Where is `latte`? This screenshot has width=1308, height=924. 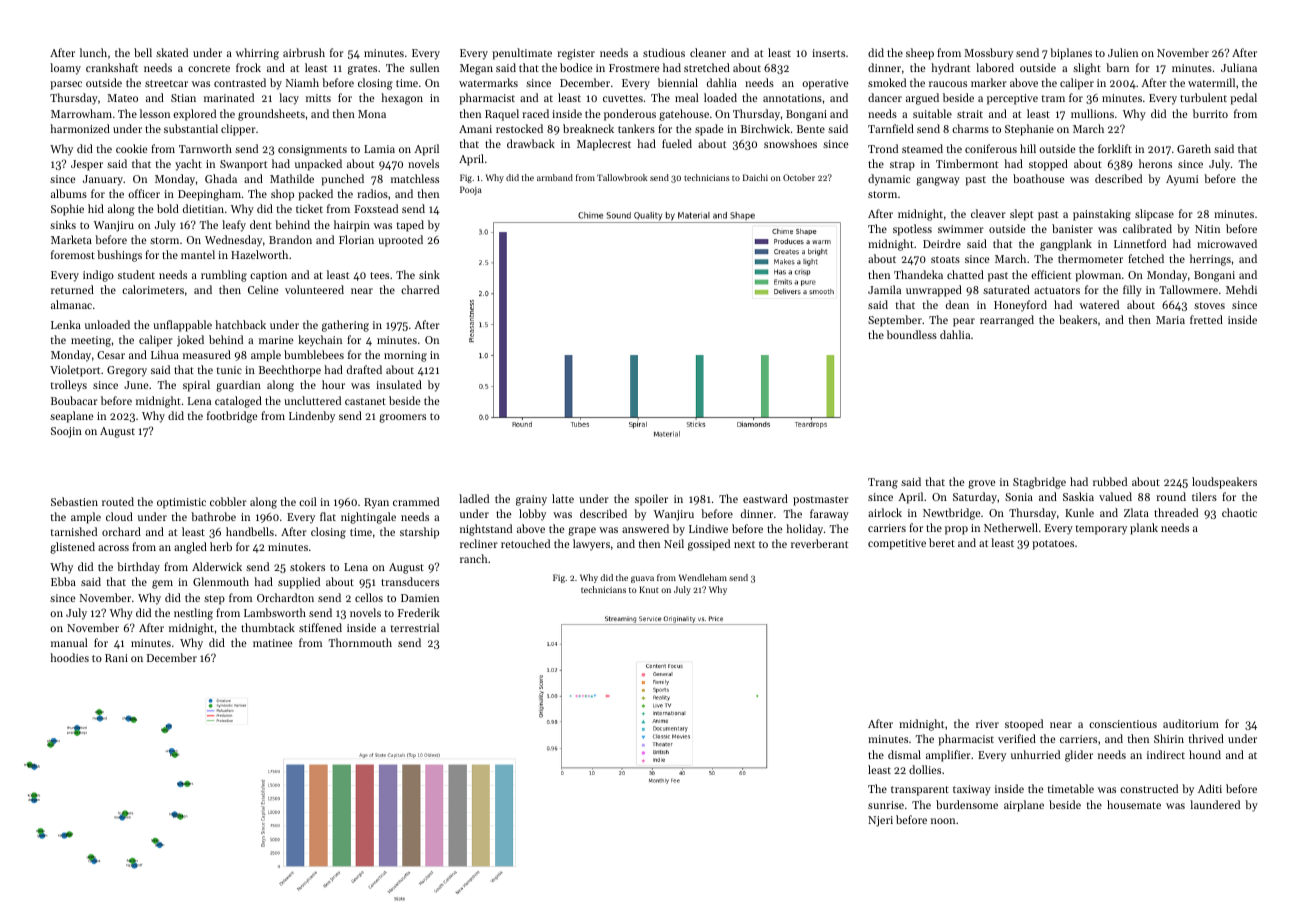
latte is located at coordinates (563, 498).
